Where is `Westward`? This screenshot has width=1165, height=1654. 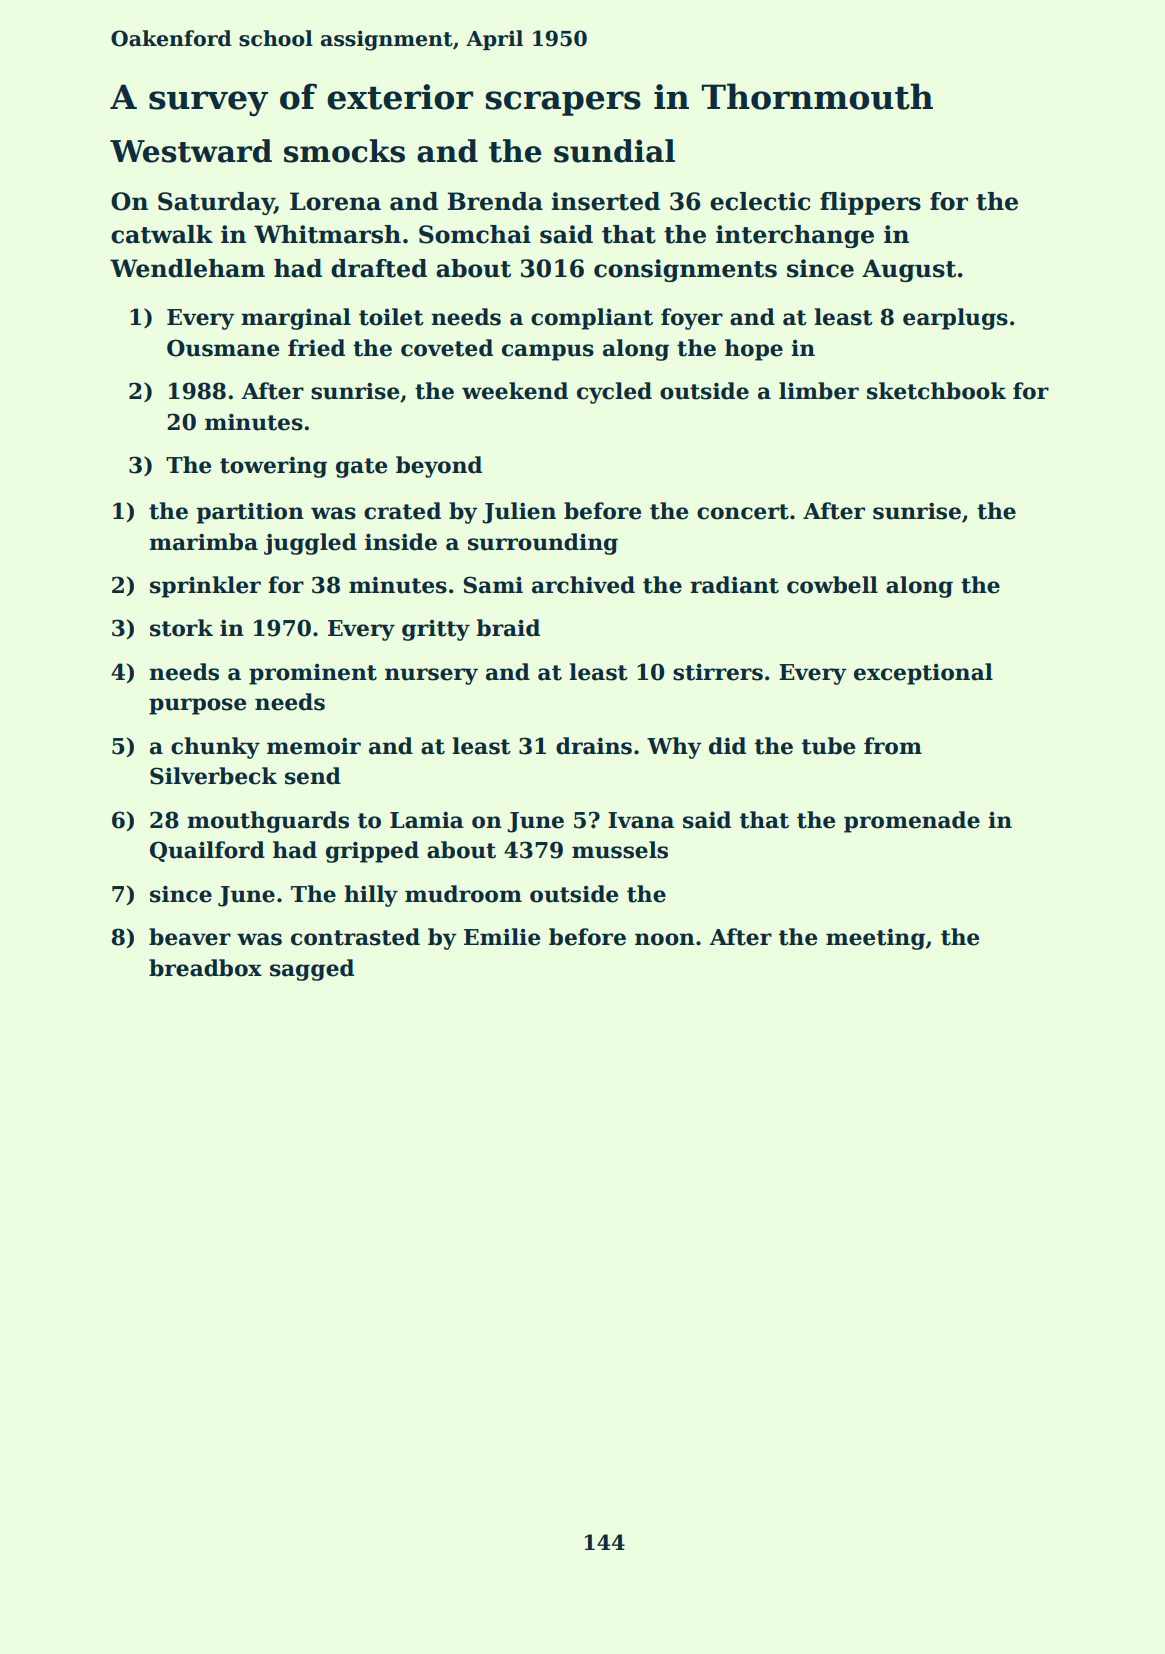
Westward is located at coordinates (191, 151).
